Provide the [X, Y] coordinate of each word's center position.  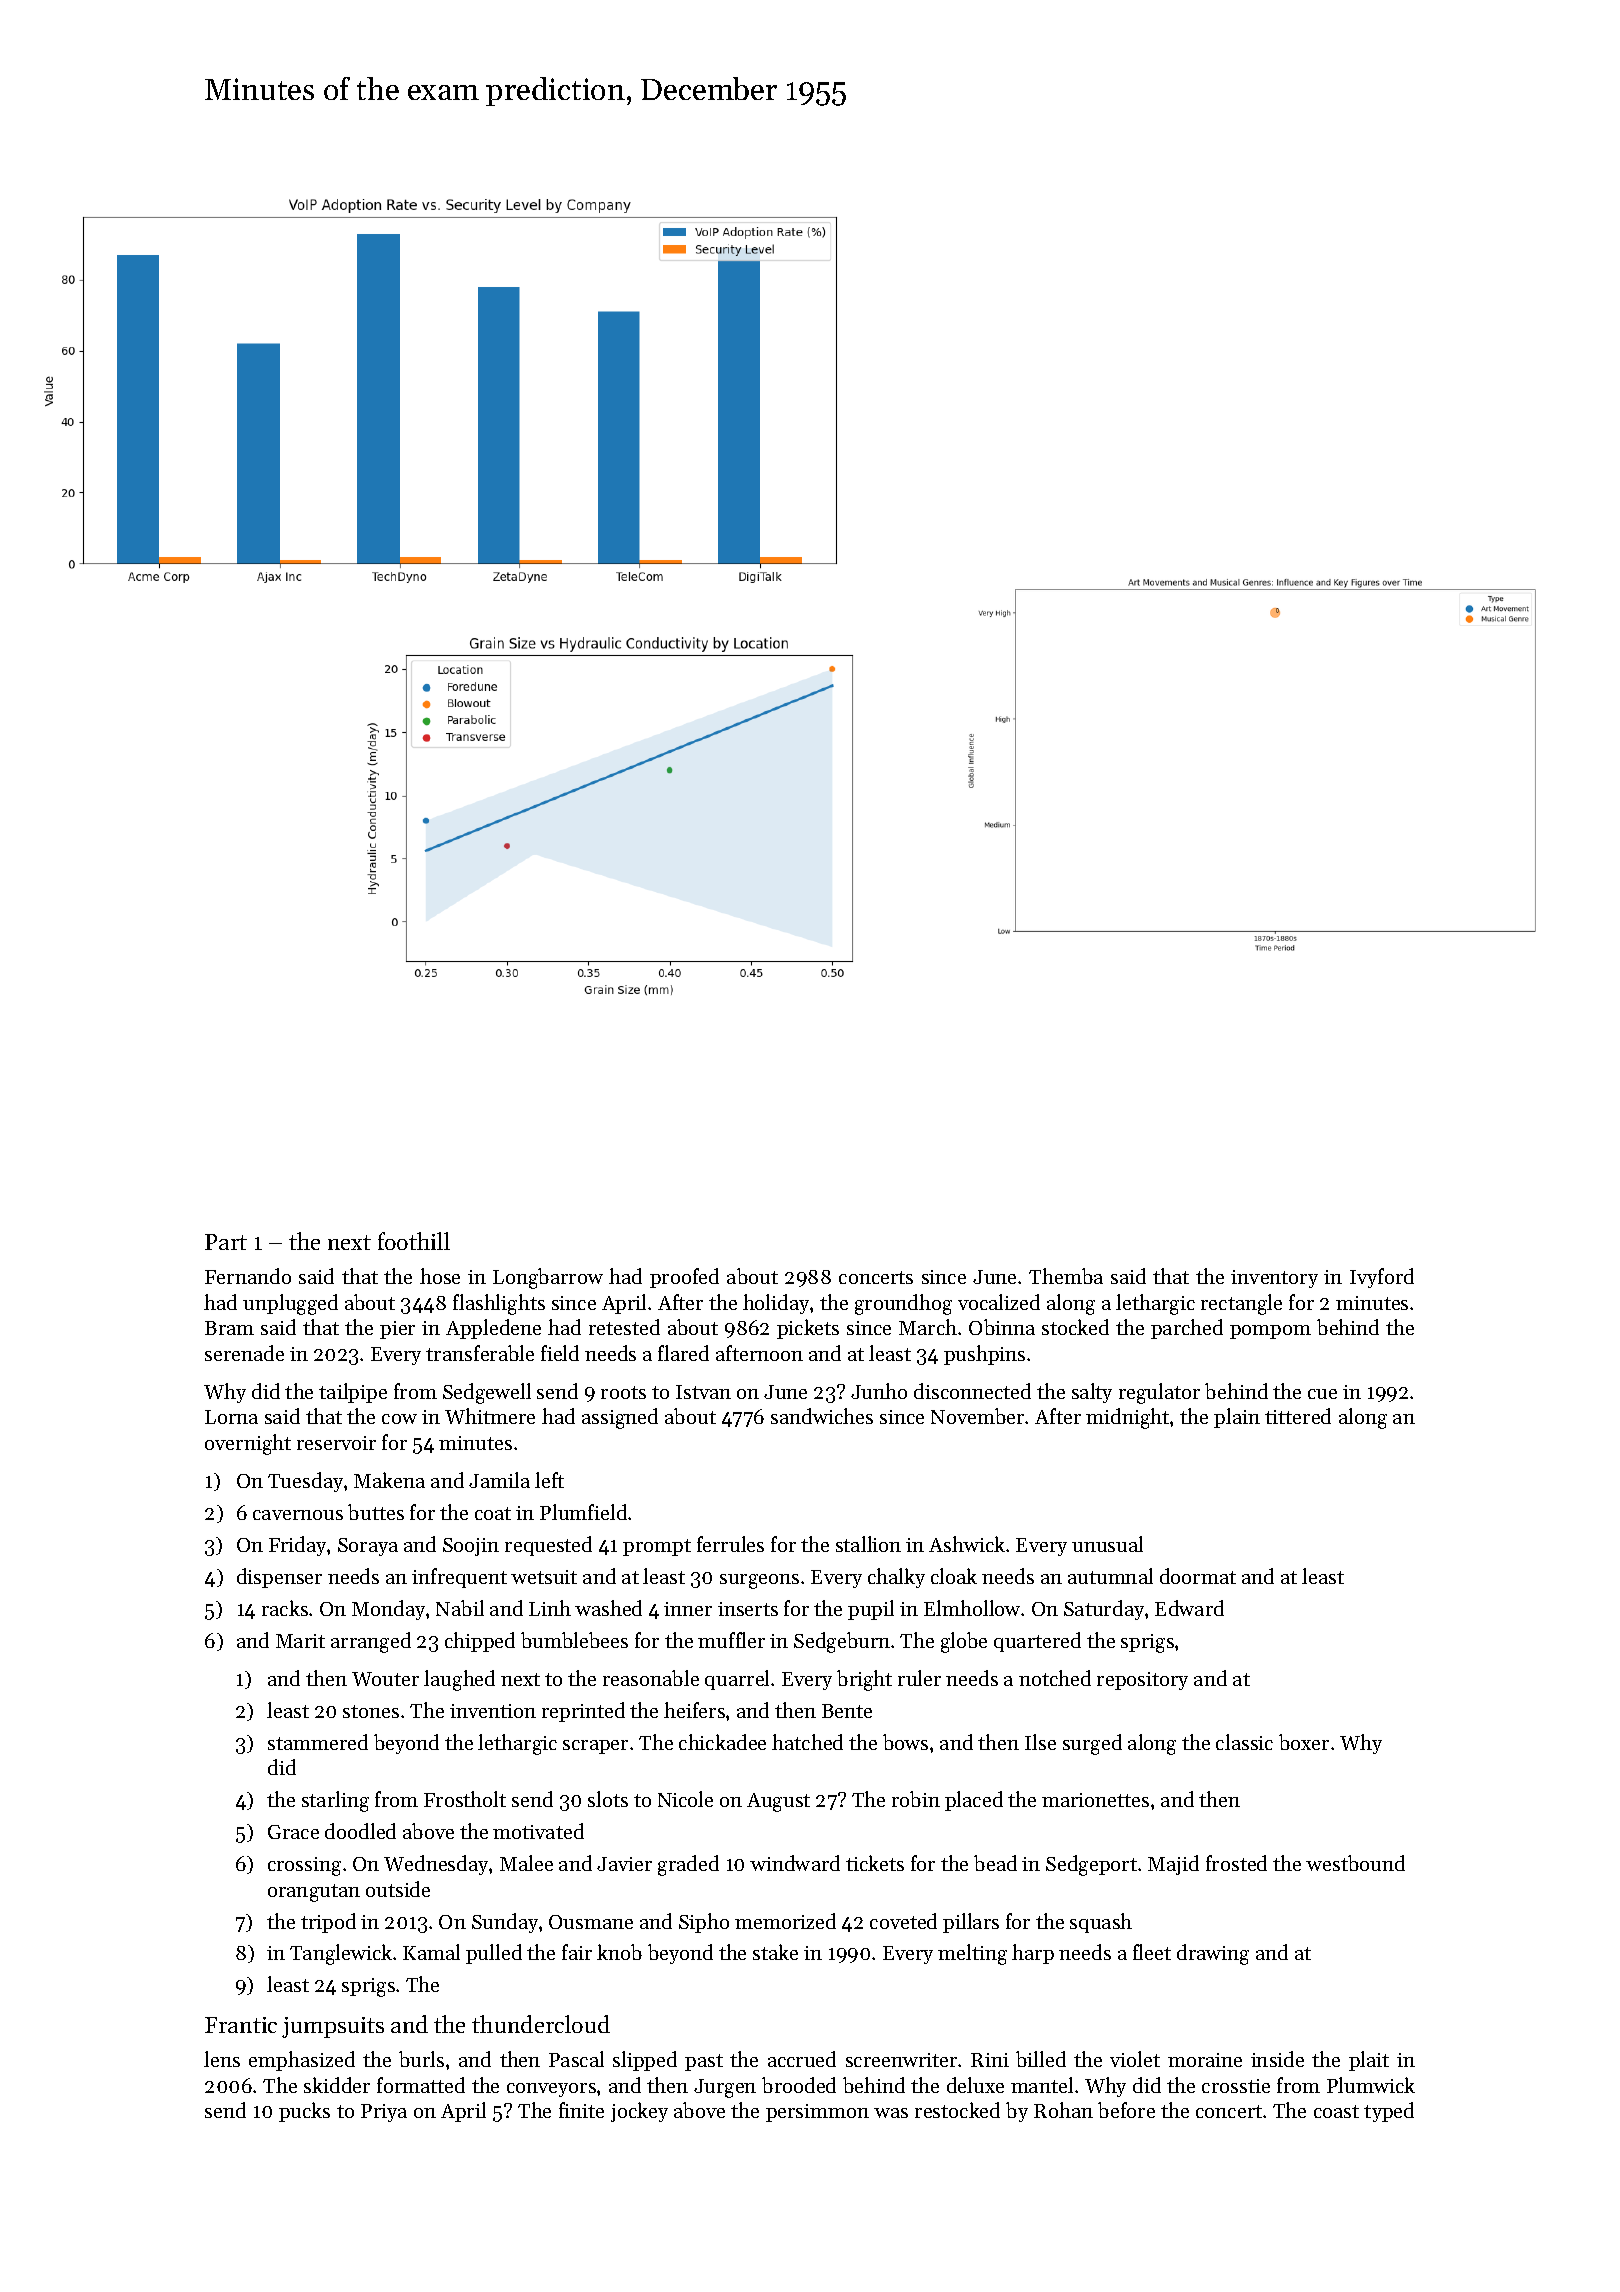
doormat [1198, 1576]
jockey [639, 2112]
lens [222, 2059]
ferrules [730, 1544]
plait [1369, 2061]
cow [399, 1419]
